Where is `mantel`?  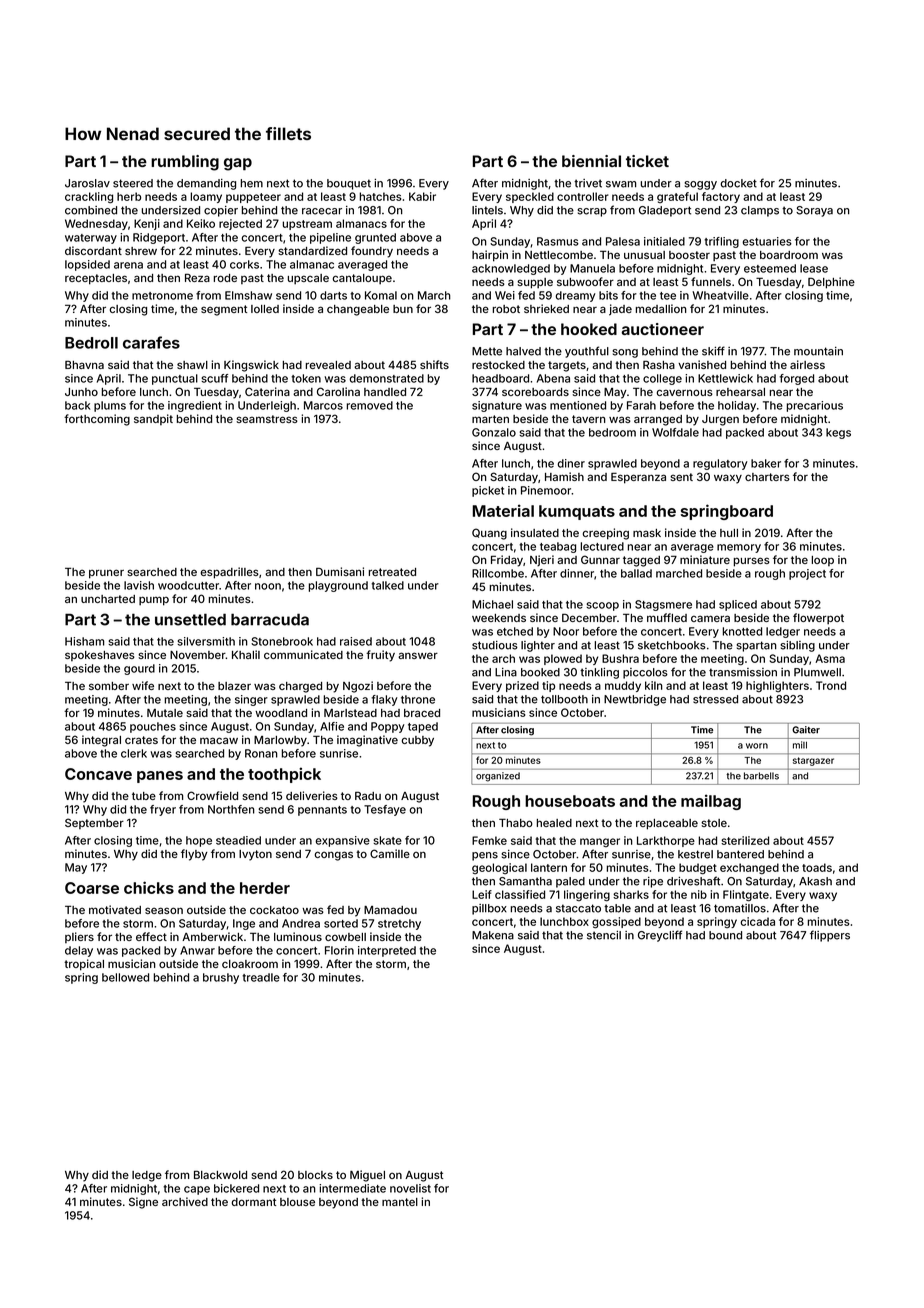 mantel is located at coordinates (400, 1202).
